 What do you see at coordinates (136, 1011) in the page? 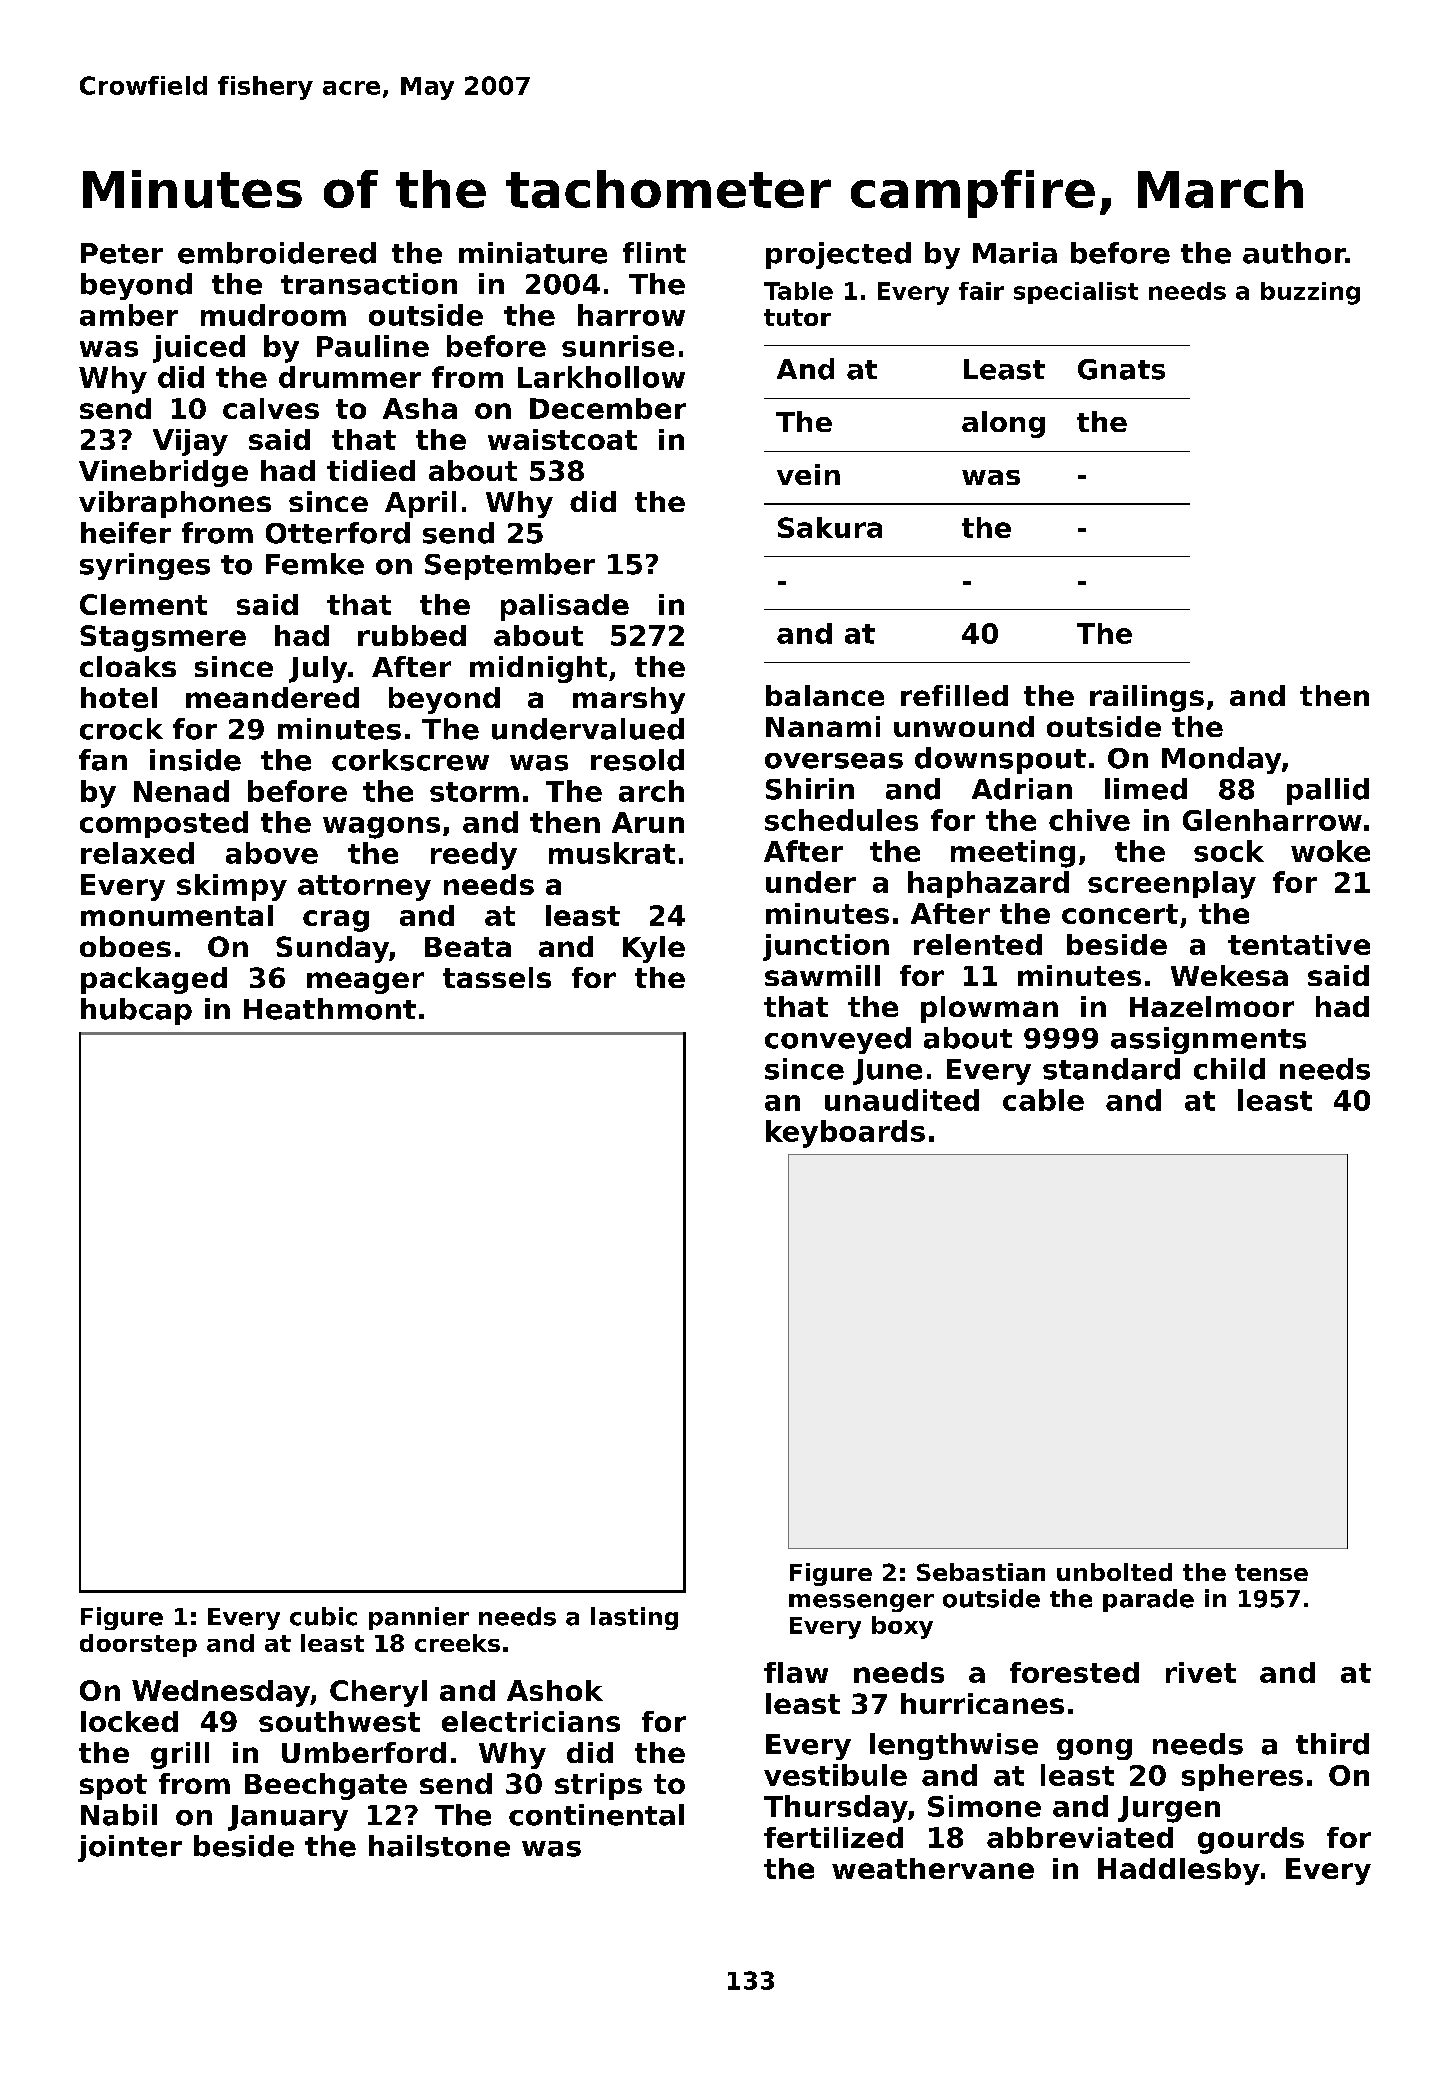
I see `hubcap` at bounding box center [136, 1011].
